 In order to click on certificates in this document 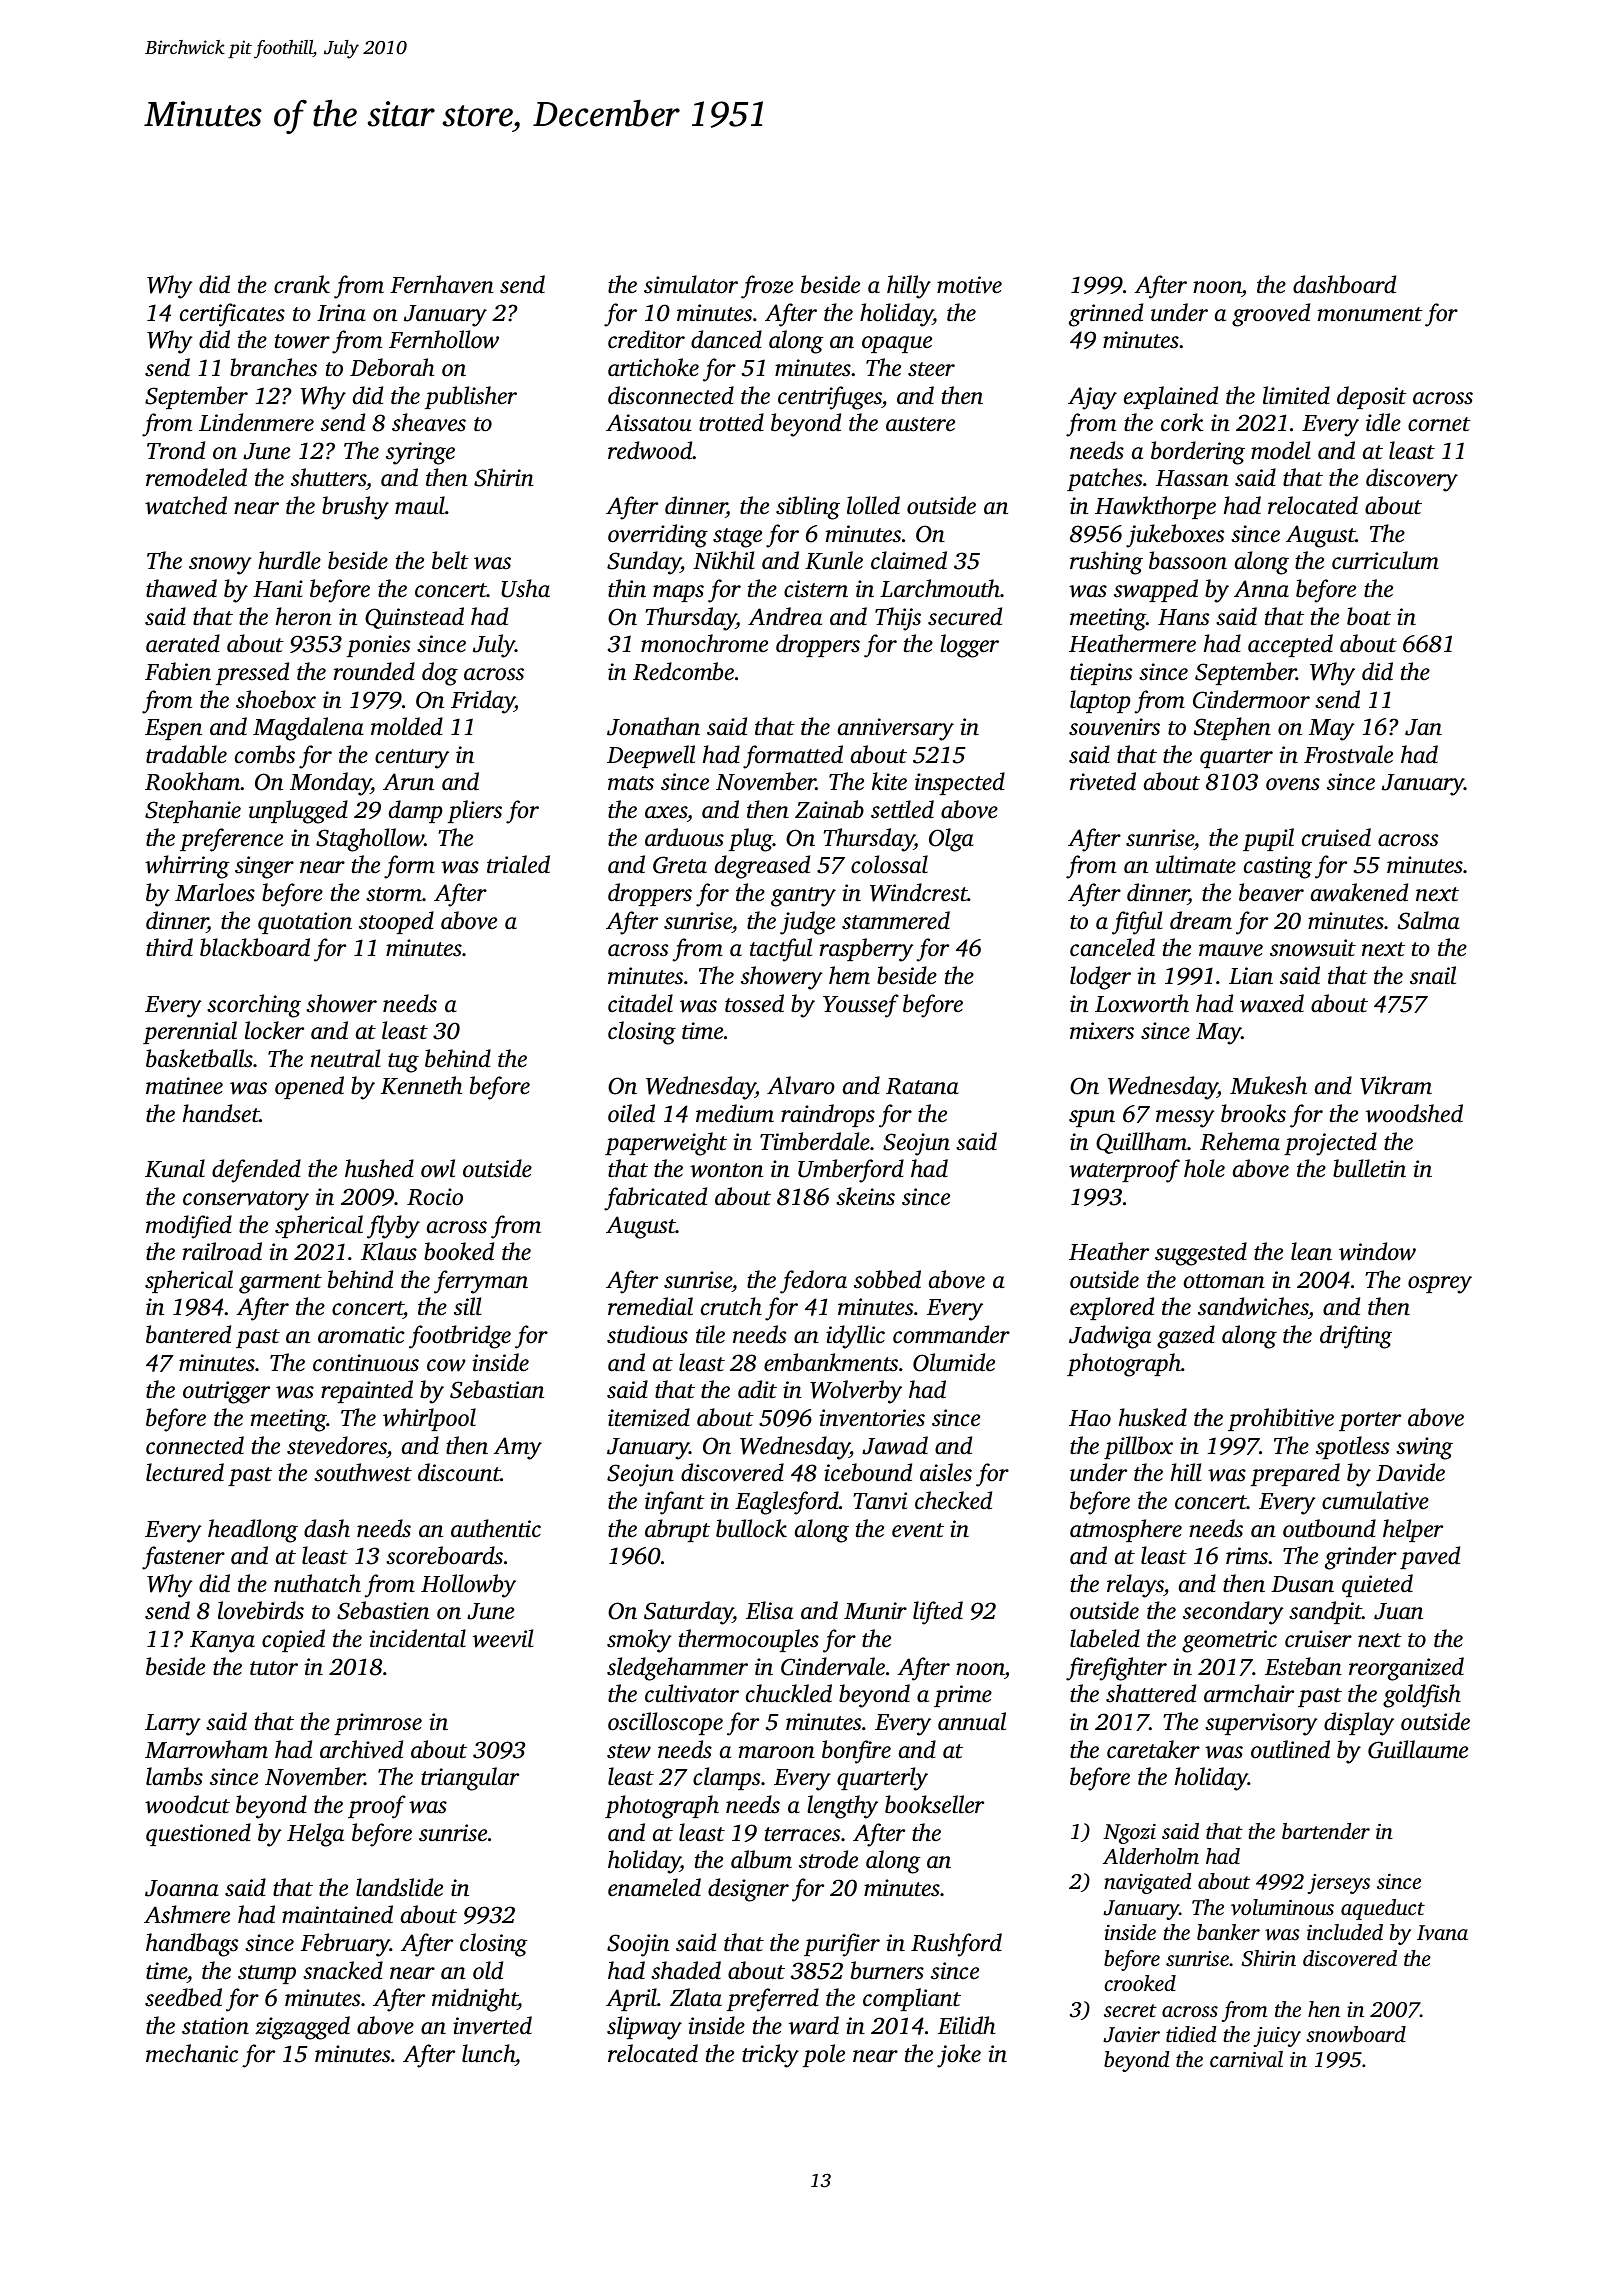, I will do `click(232, 315)`.
